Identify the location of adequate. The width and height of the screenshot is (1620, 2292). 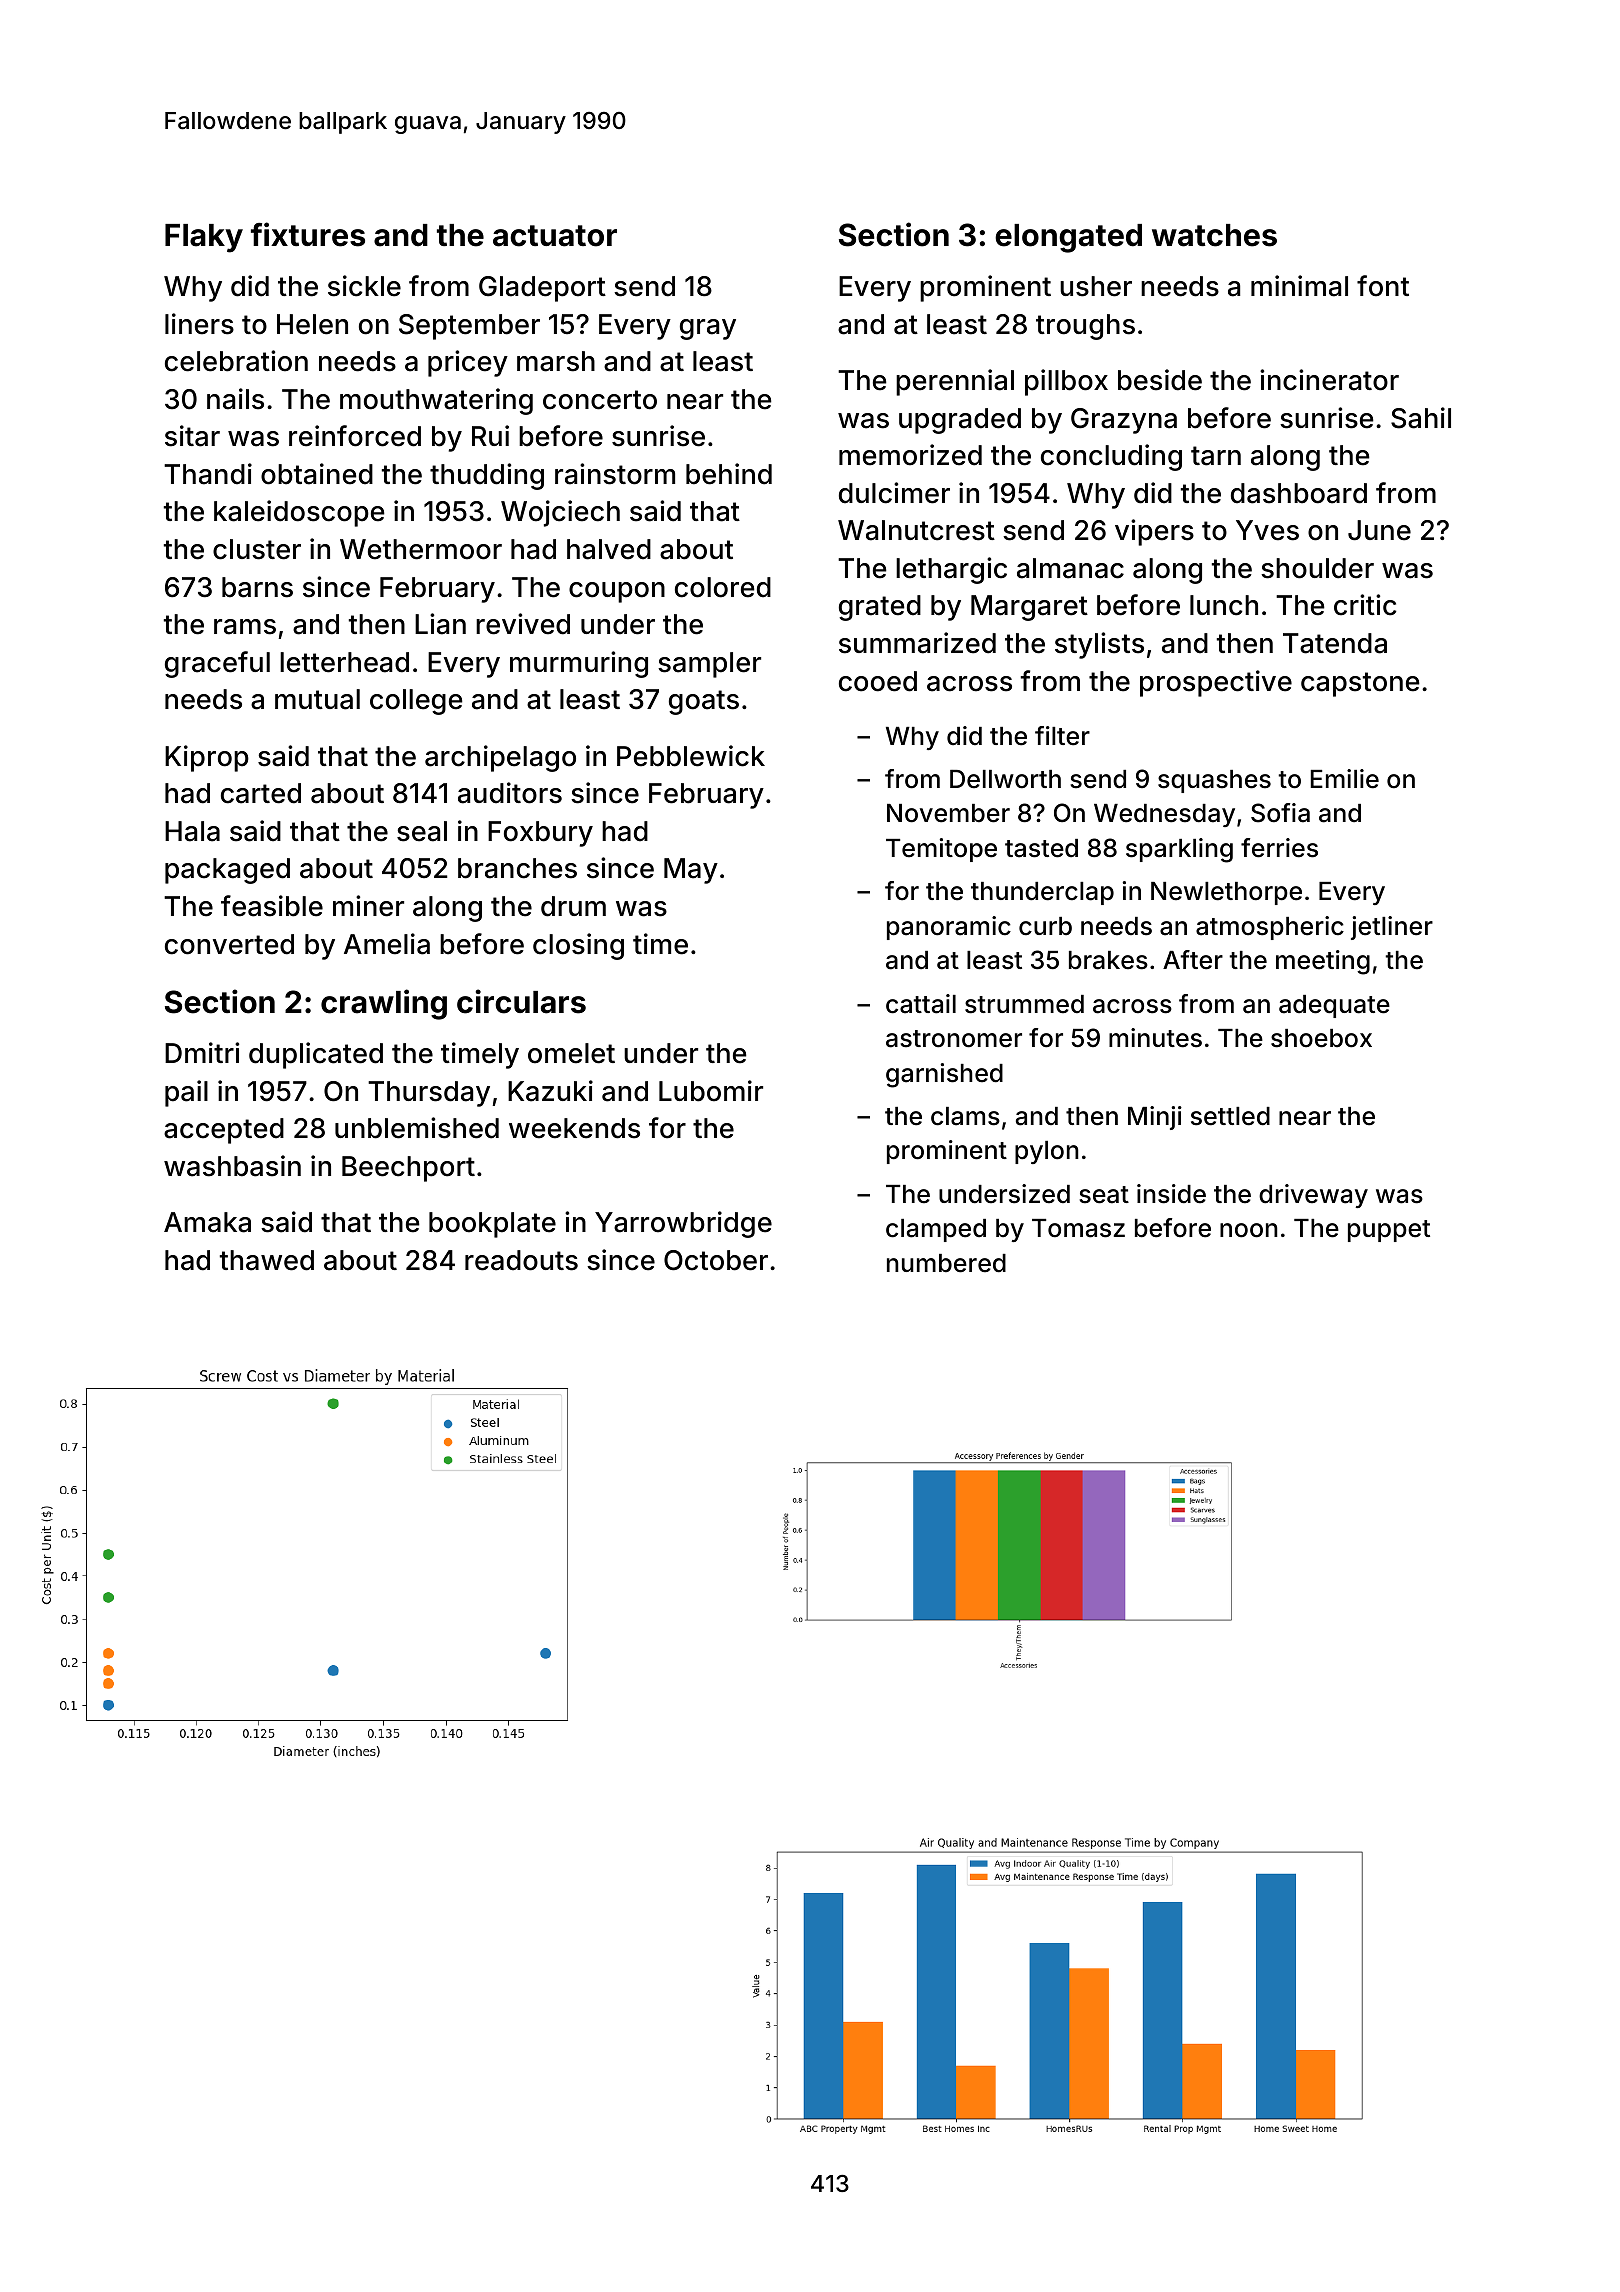
(1334, 1006).
